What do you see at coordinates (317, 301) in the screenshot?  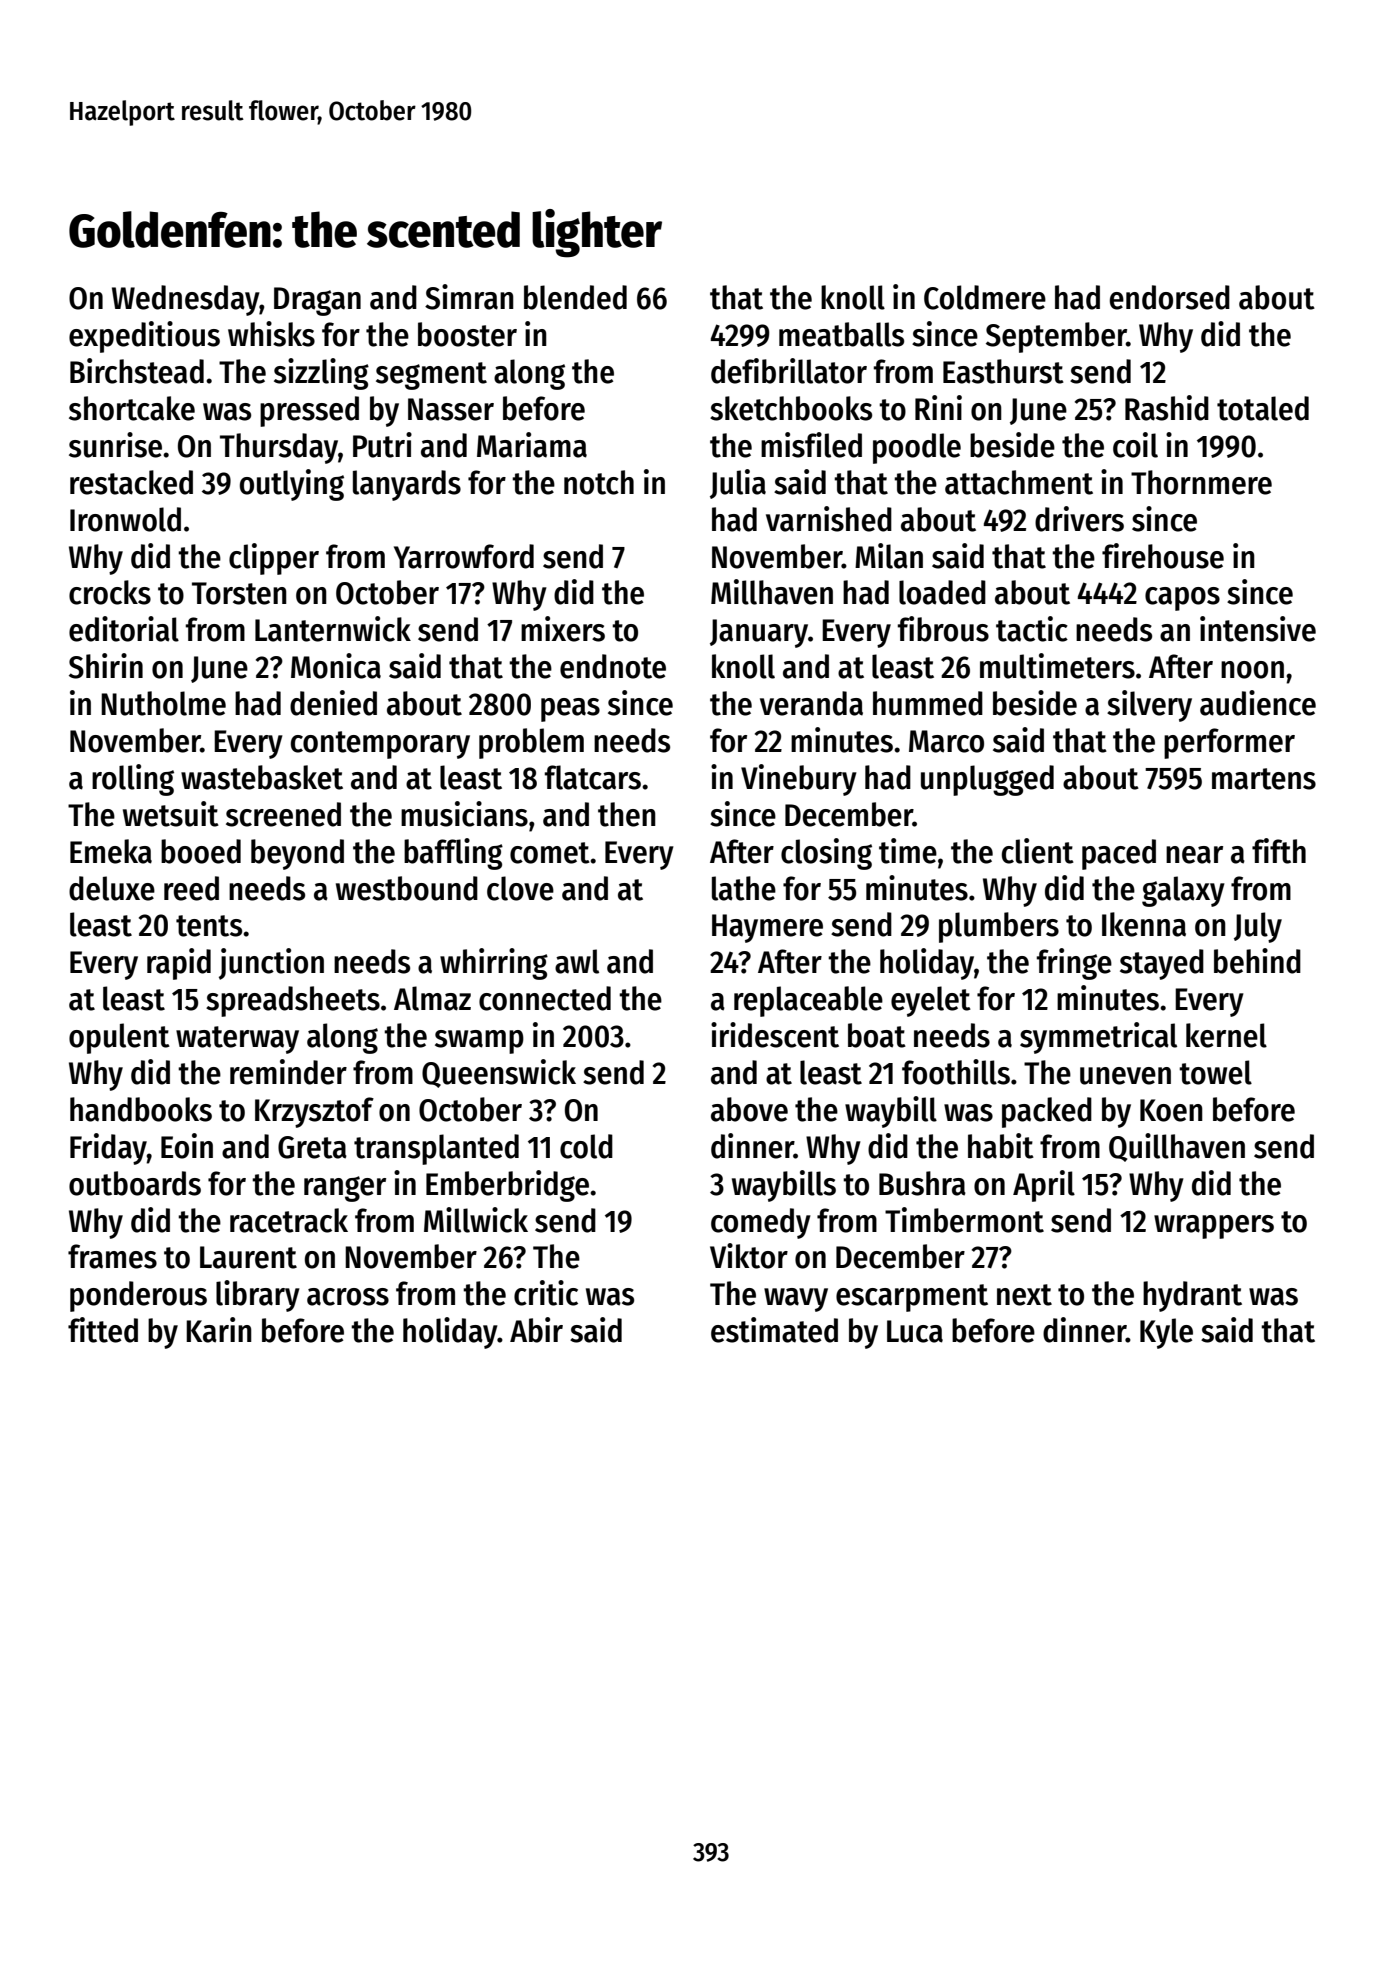 I see `Dragan` at bounding box center [317, 301].
